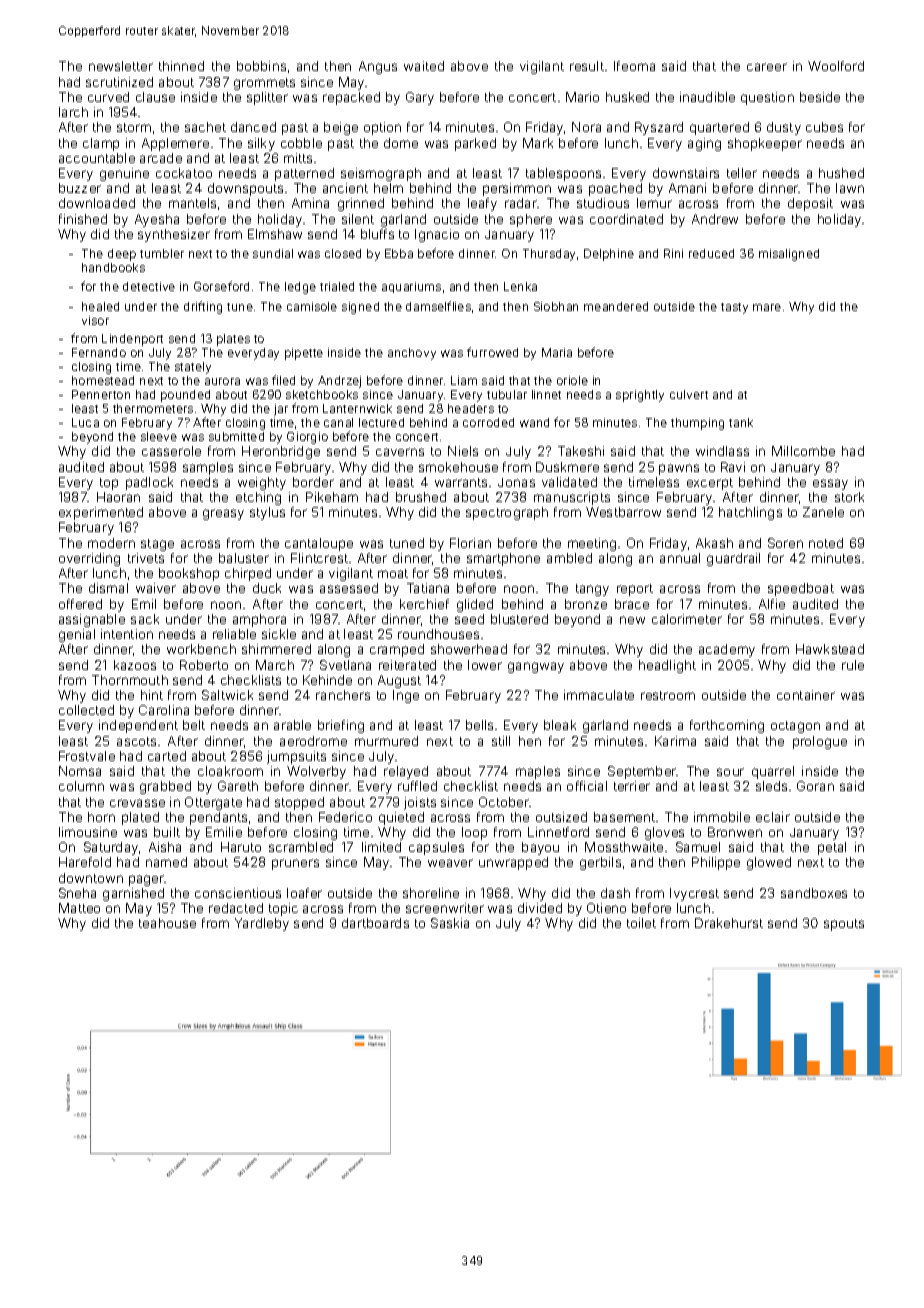 The width and height of the screenshot is (924, 1308). What do you see at coordinates (675, 741) in the screenshot?
I see `Karima` at bounding box center [675, 741].
